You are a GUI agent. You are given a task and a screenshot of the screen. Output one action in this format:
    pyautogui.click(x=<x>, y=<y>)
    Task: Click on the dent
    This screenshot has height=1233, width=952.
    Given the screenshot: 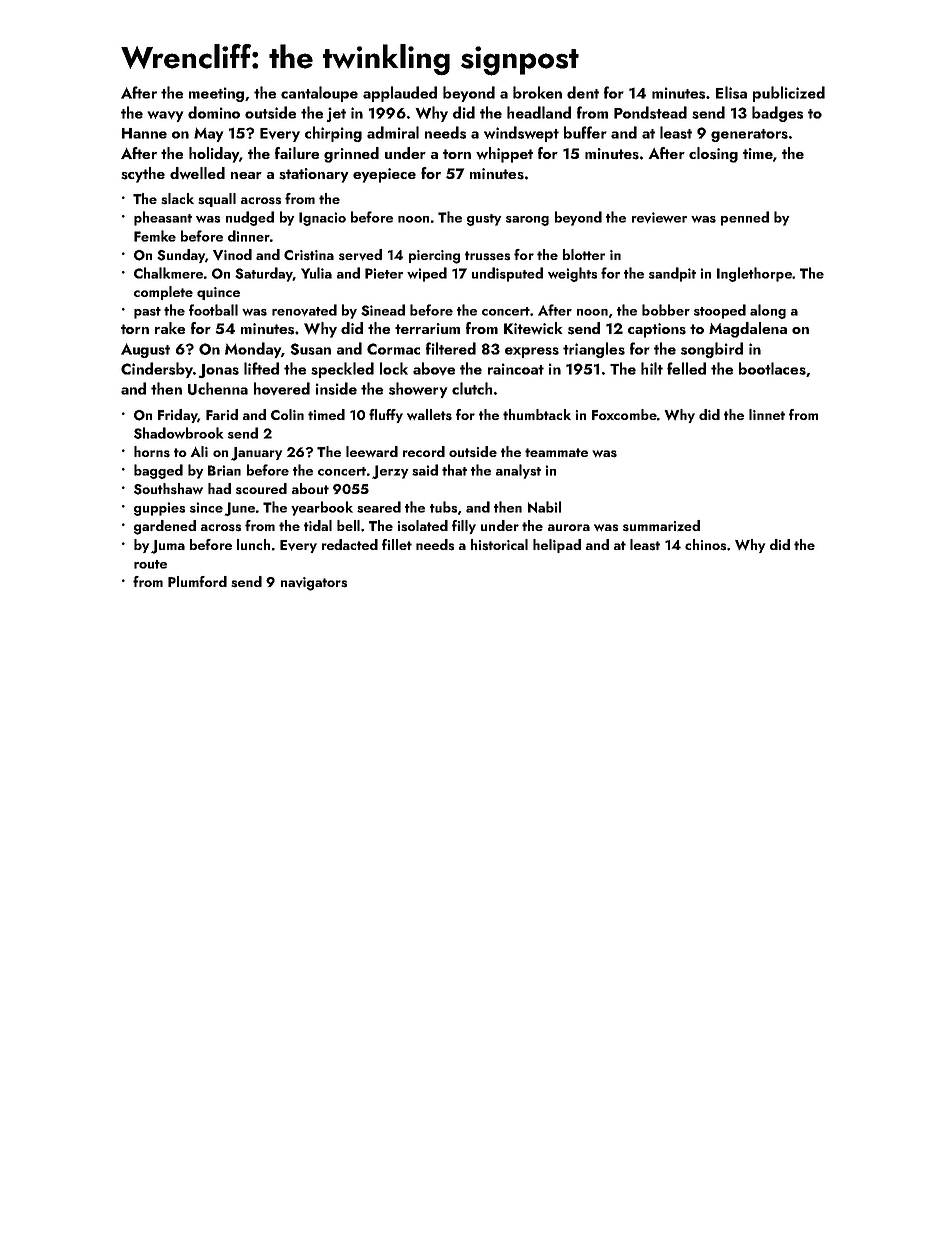 What is the action you would take?
    pyautogui.click(x=583, y=92)
